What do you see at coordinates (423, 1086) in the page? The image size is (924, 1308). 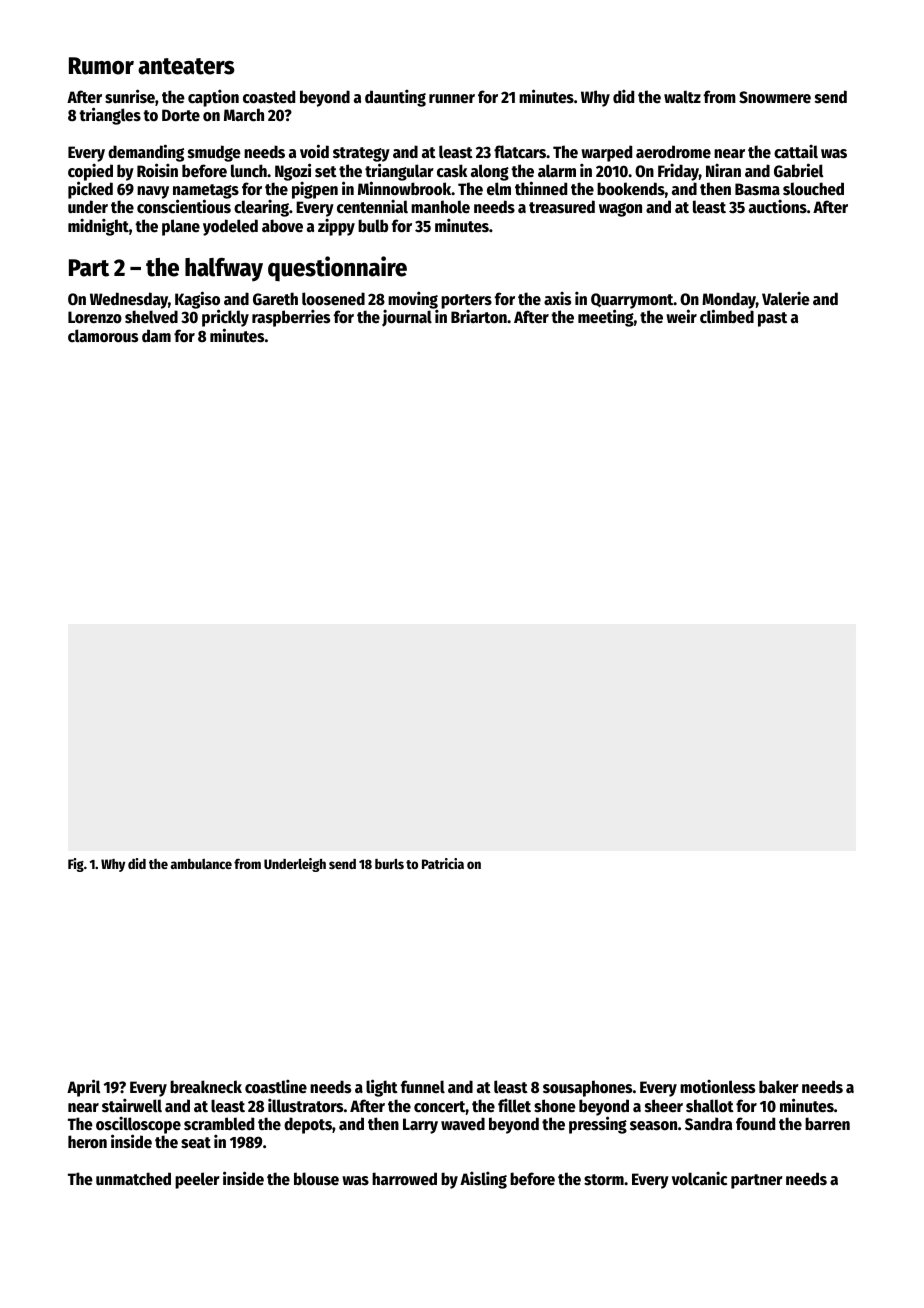 I see `funnel` at bounding box center [423, 1086].
